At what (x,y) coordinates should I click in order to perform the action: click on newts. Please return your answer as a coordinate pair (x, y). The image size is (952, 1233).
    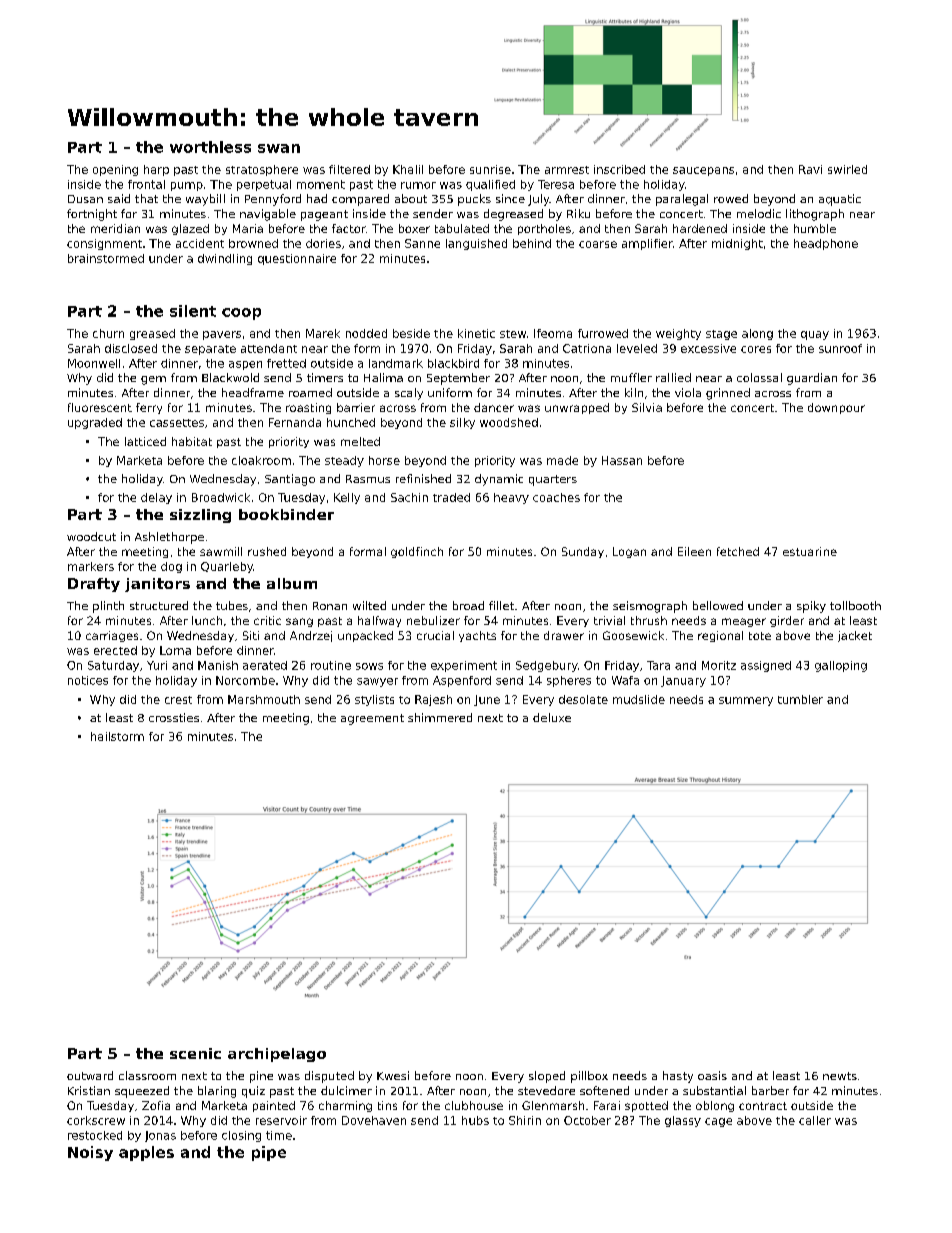
    Looking at the image, I should click on (840, 1076).
